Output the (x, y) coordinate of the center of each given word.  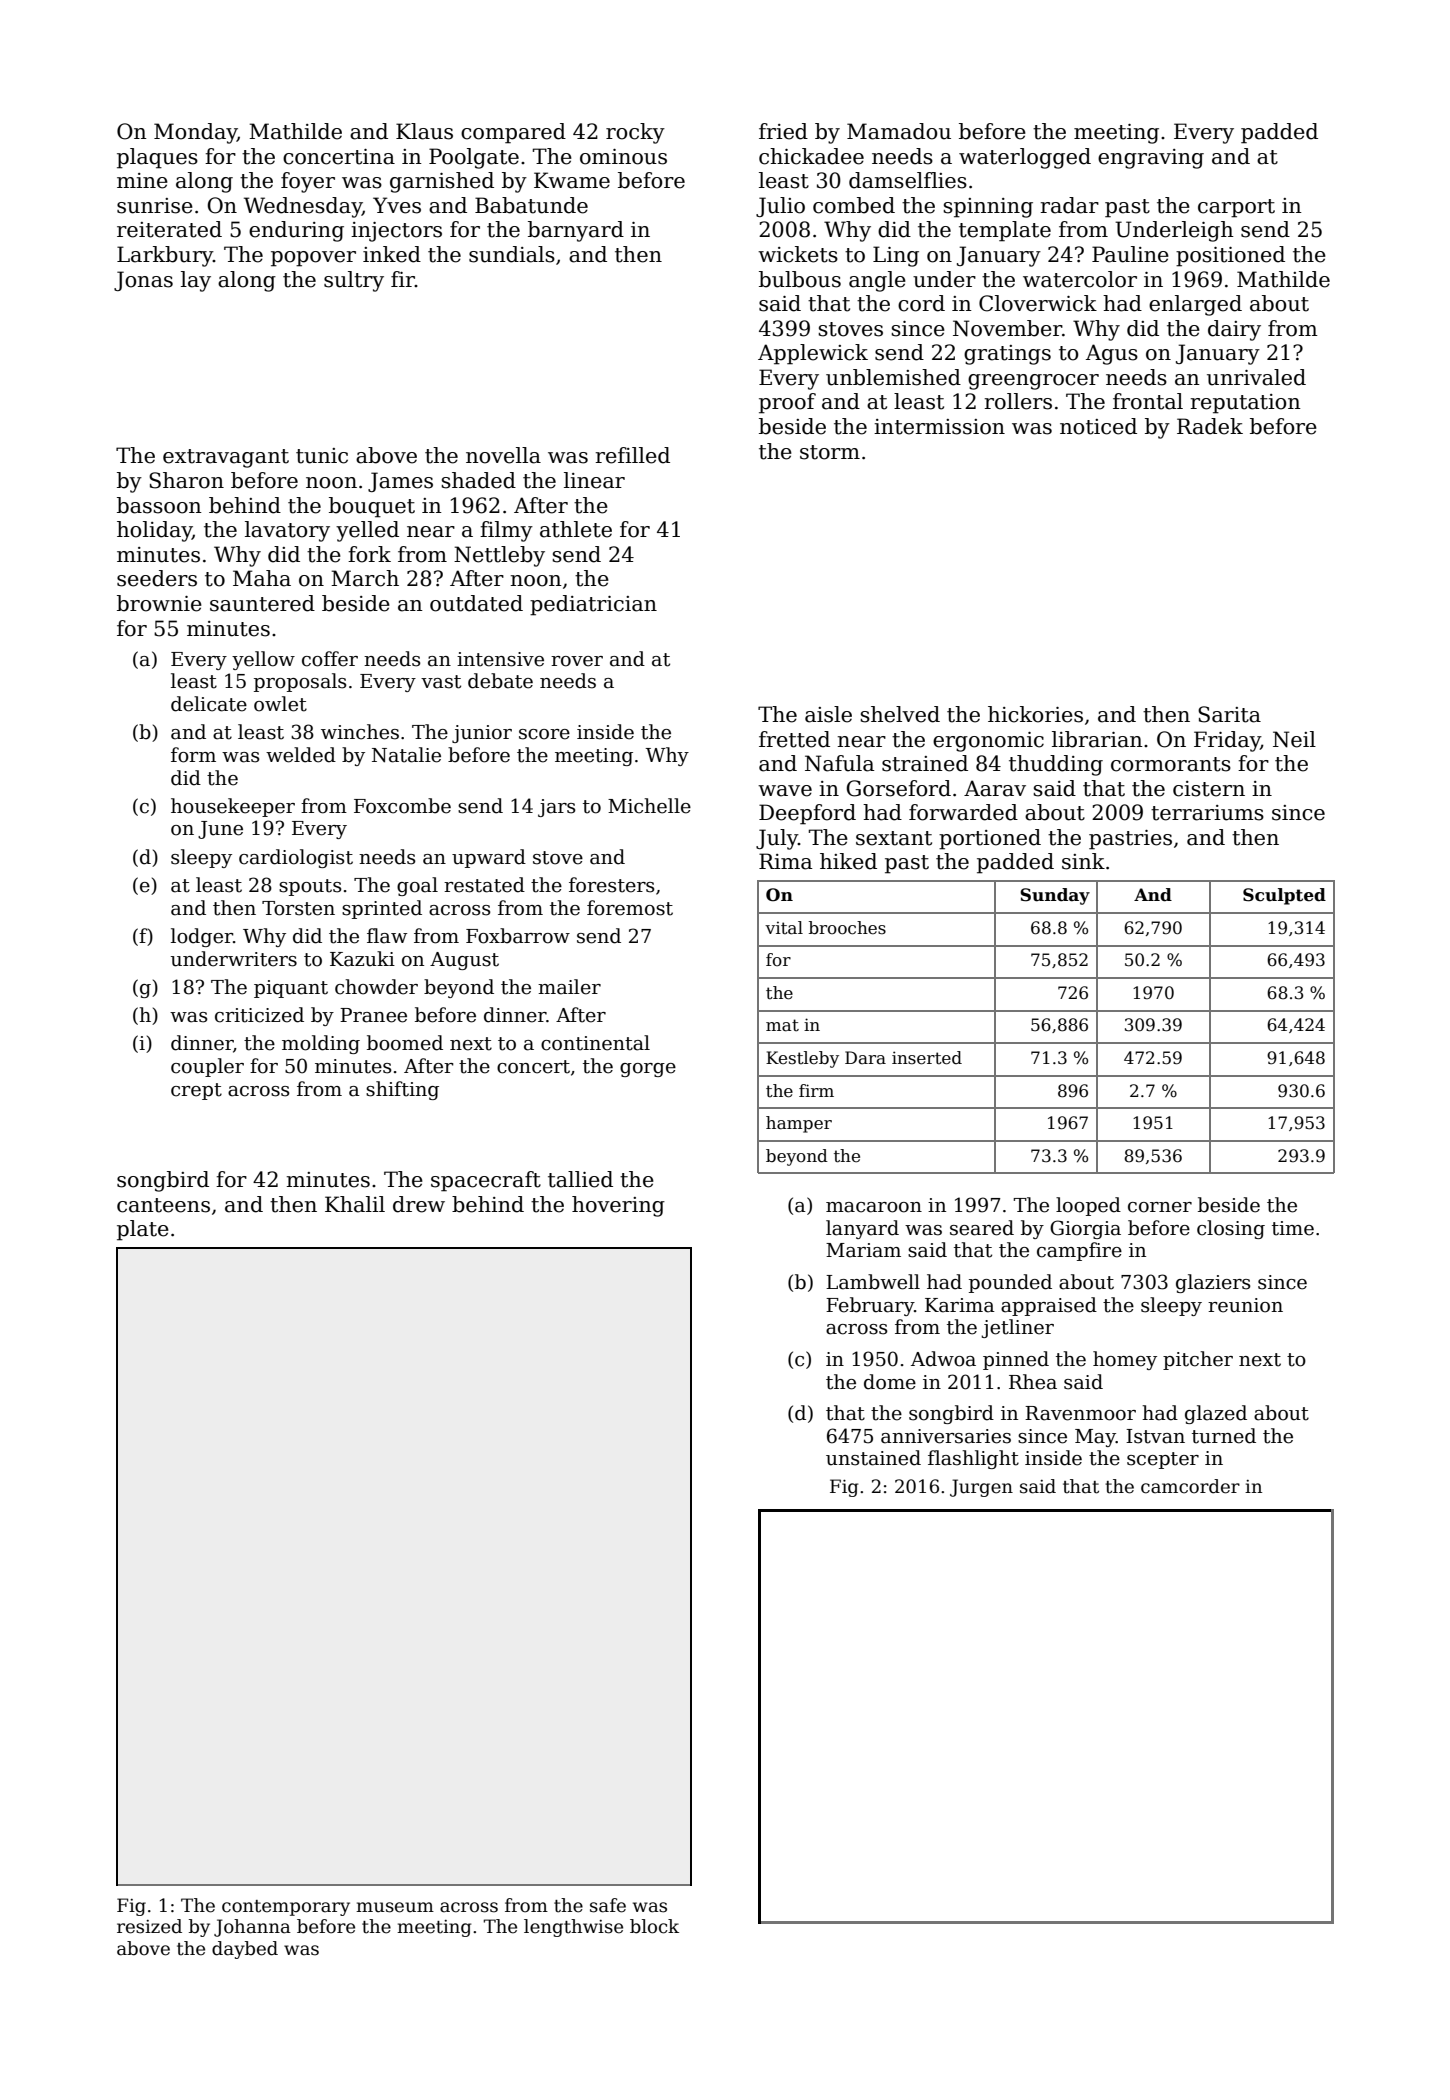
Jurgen (981, 1488)
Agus (1112, 354)
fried (783, 131)
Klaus (424, 131)
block (654, 1926)
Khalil (355, 1204)
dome (890, 1382)
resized (149, 1926)
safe (608, 1905)
